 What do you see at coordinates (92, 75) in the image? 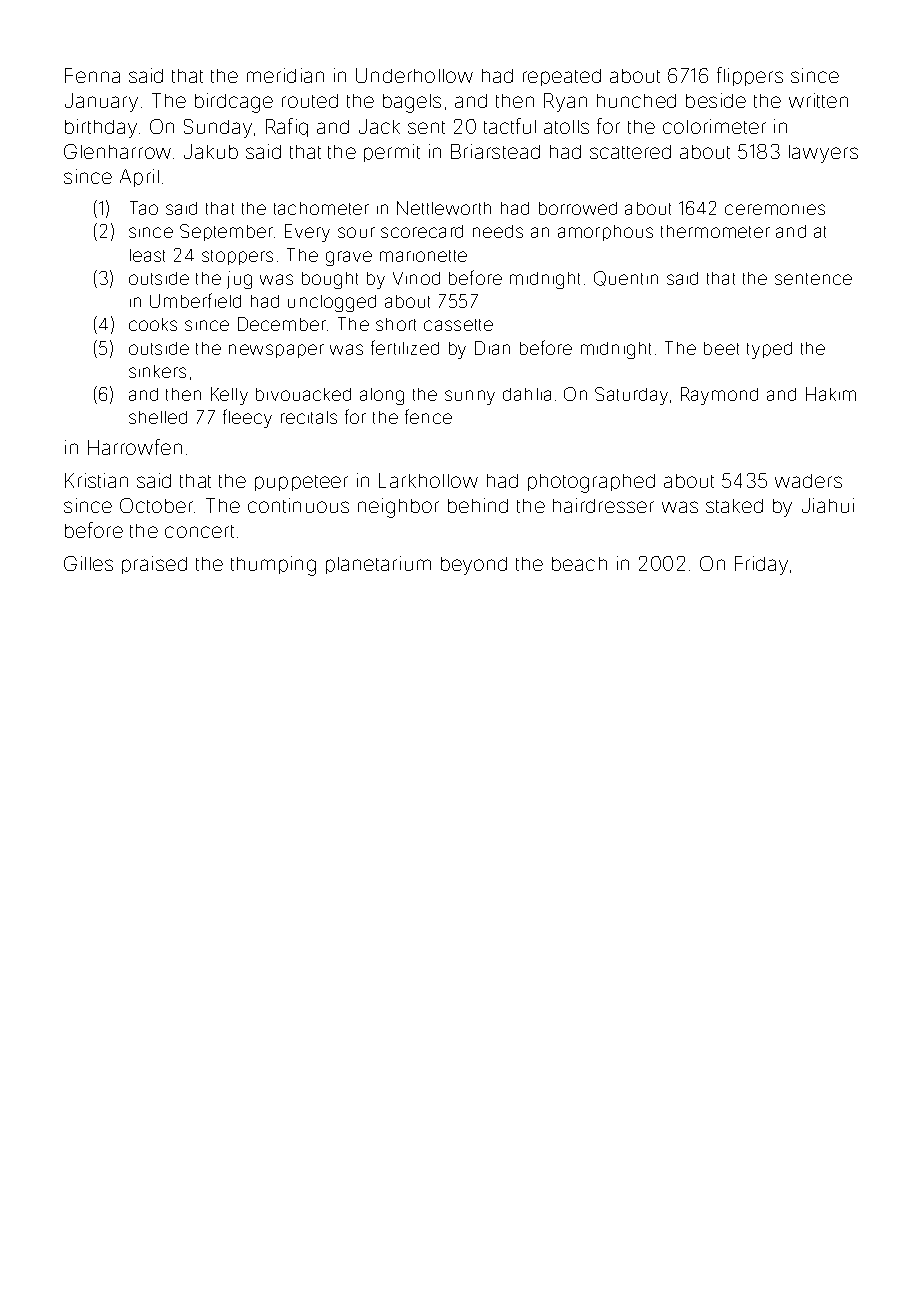
I see `Fenna` at bounding box center [92, 75].
